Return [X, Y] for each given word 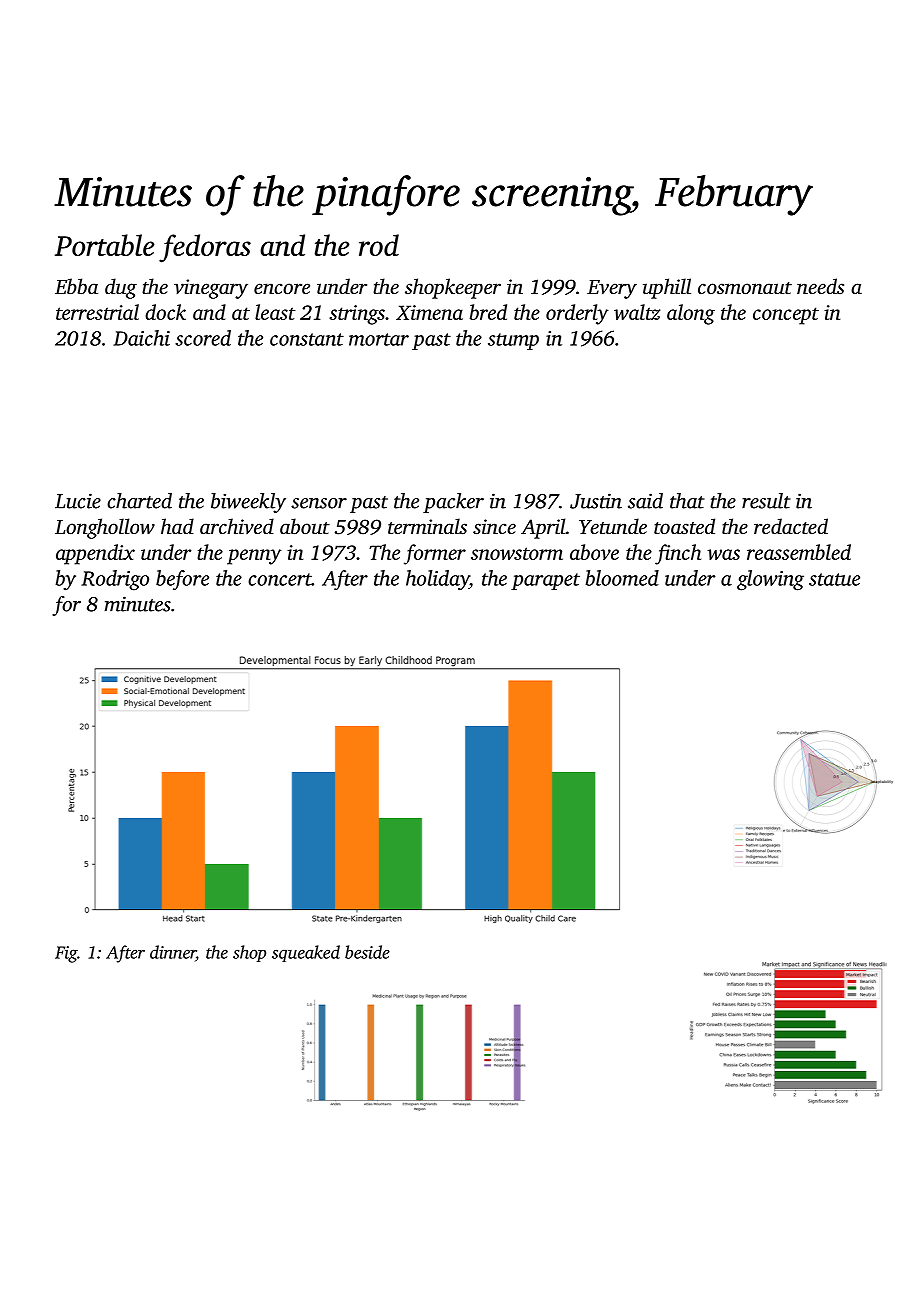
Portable [105, 245]
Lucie [78, 501]
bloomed [622, 578]
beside [367, 952]
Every [612, 289]
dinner [173, 953]
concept [786, 316]
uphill [667, 288]
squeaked [306, 953]
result [766, 501]
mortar [379, 339]
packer [453, 503]
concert [280, 579]
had [177, 526]
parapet [545, 581]
